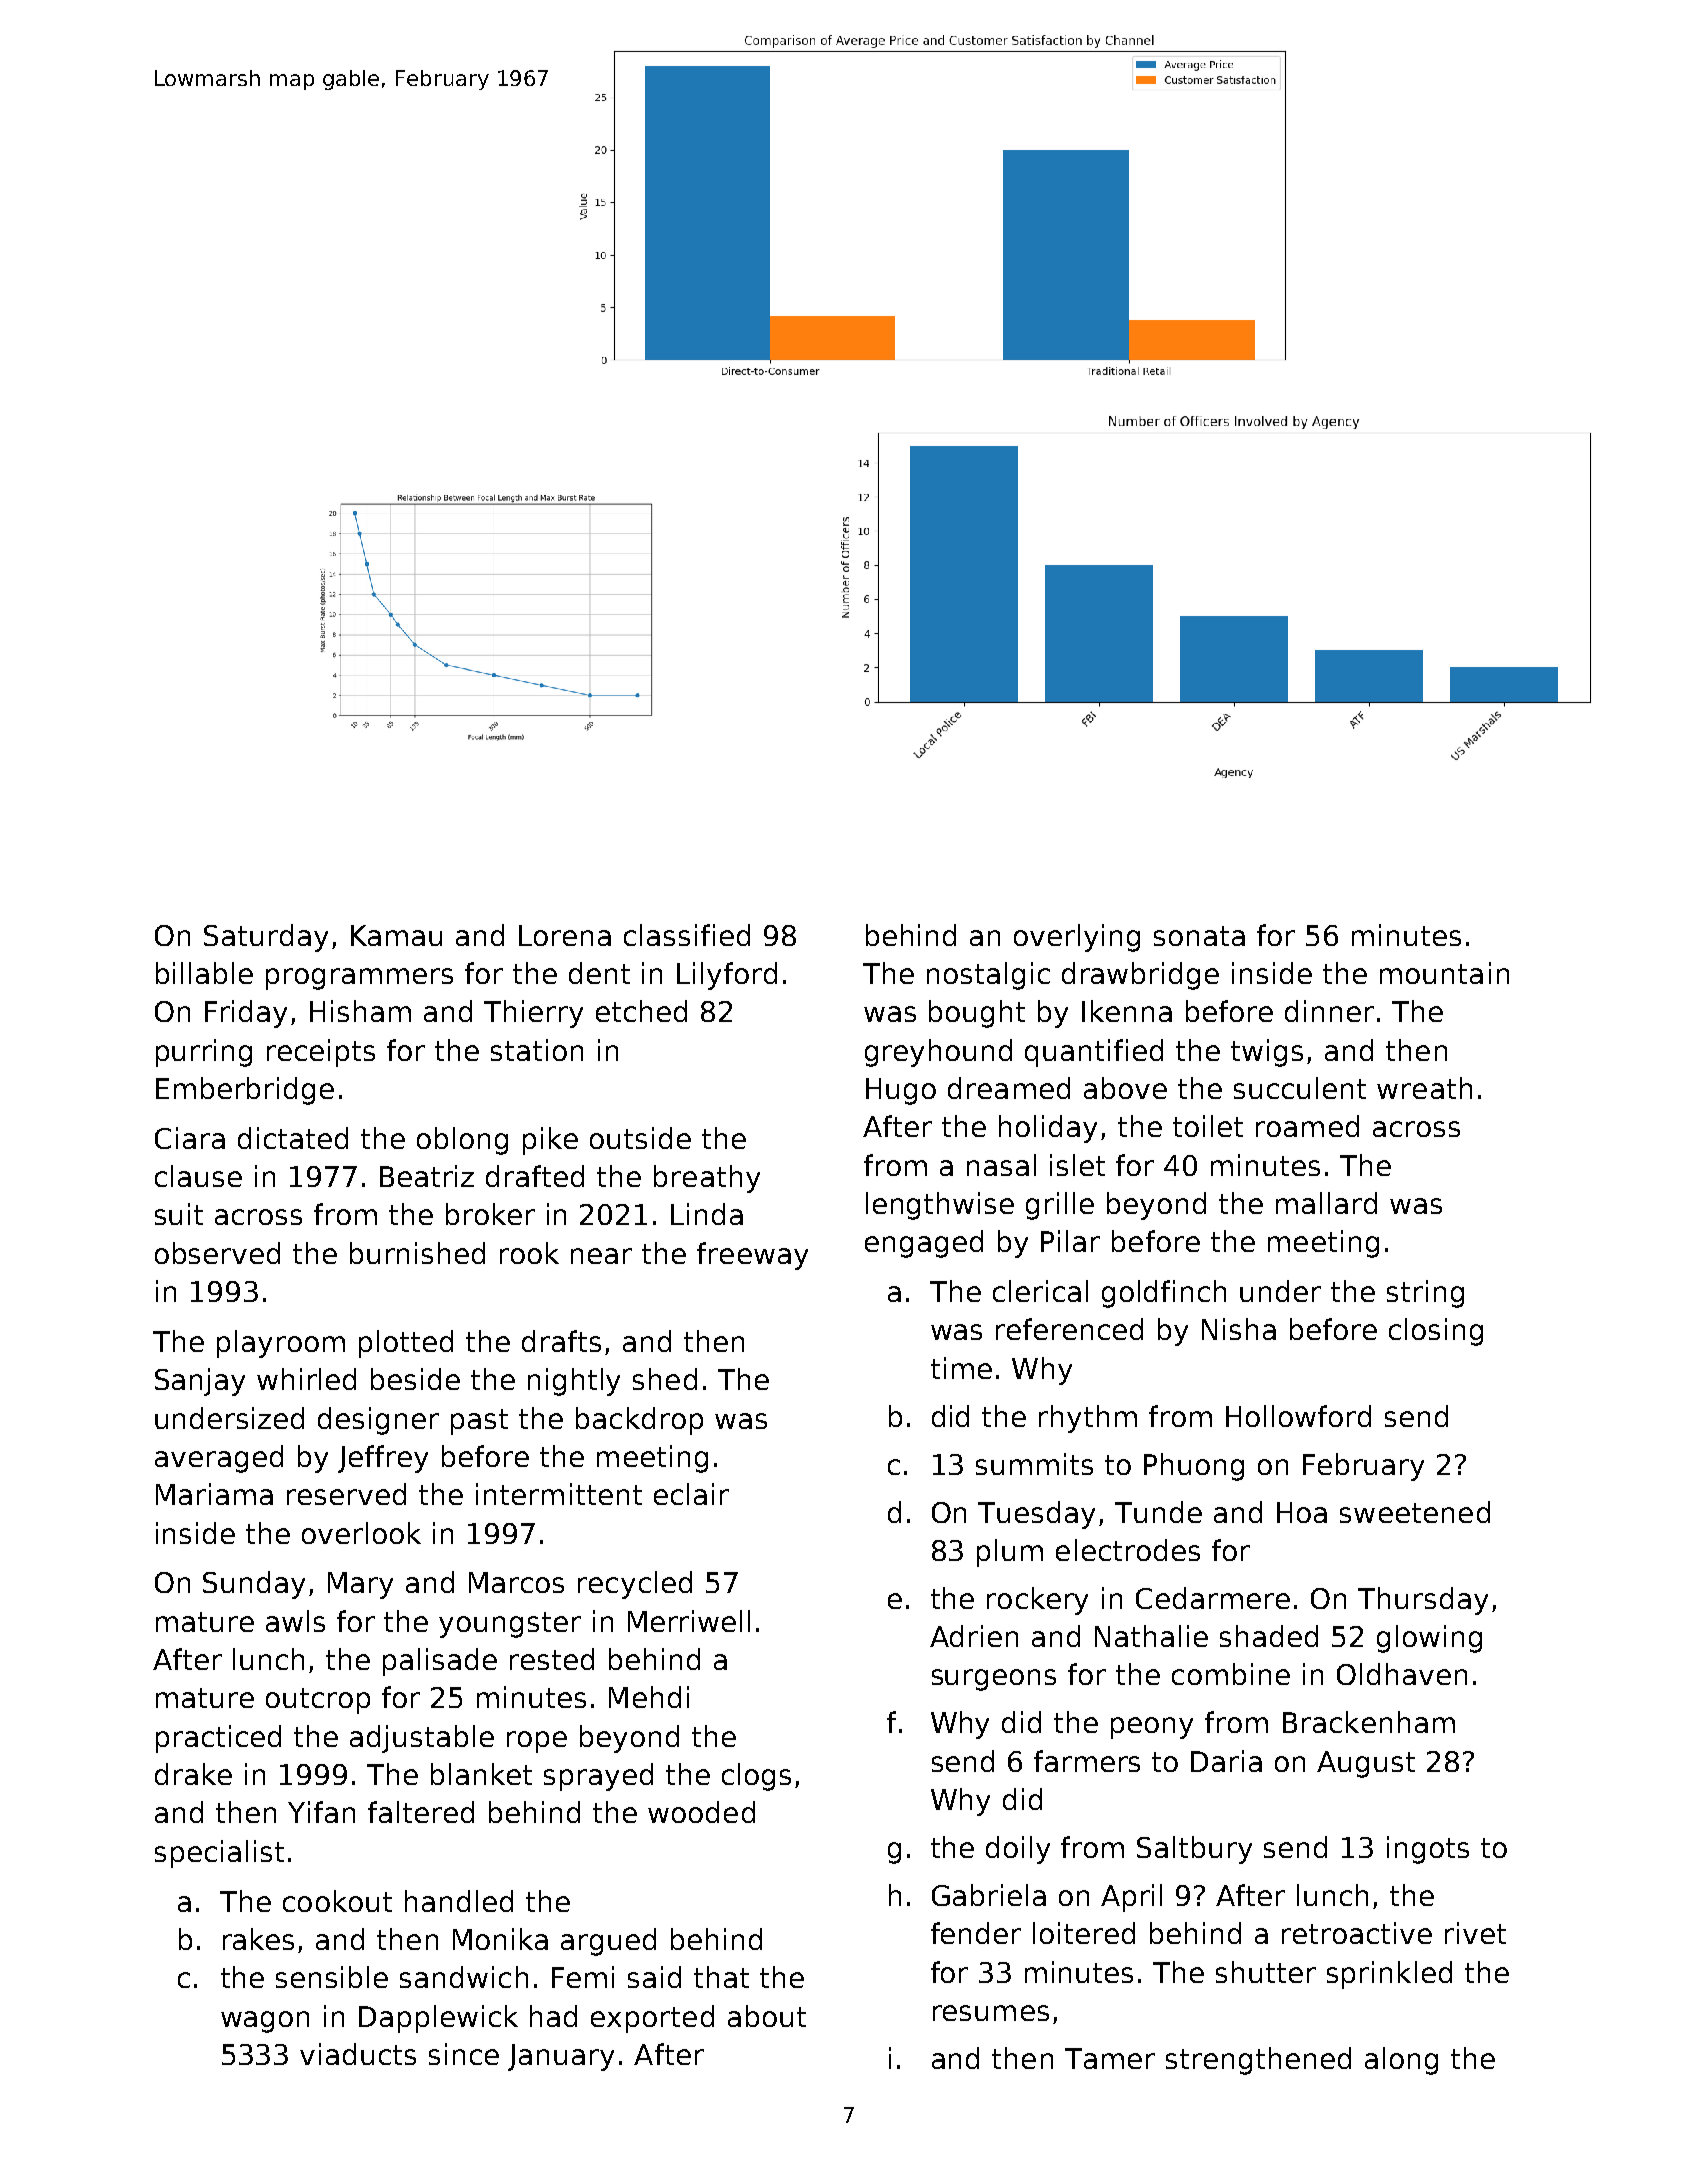 The width and height of the image is (1683, 2178). Describe the element at coordinates (179, 1214) in the image. I see `suit` at that location.
